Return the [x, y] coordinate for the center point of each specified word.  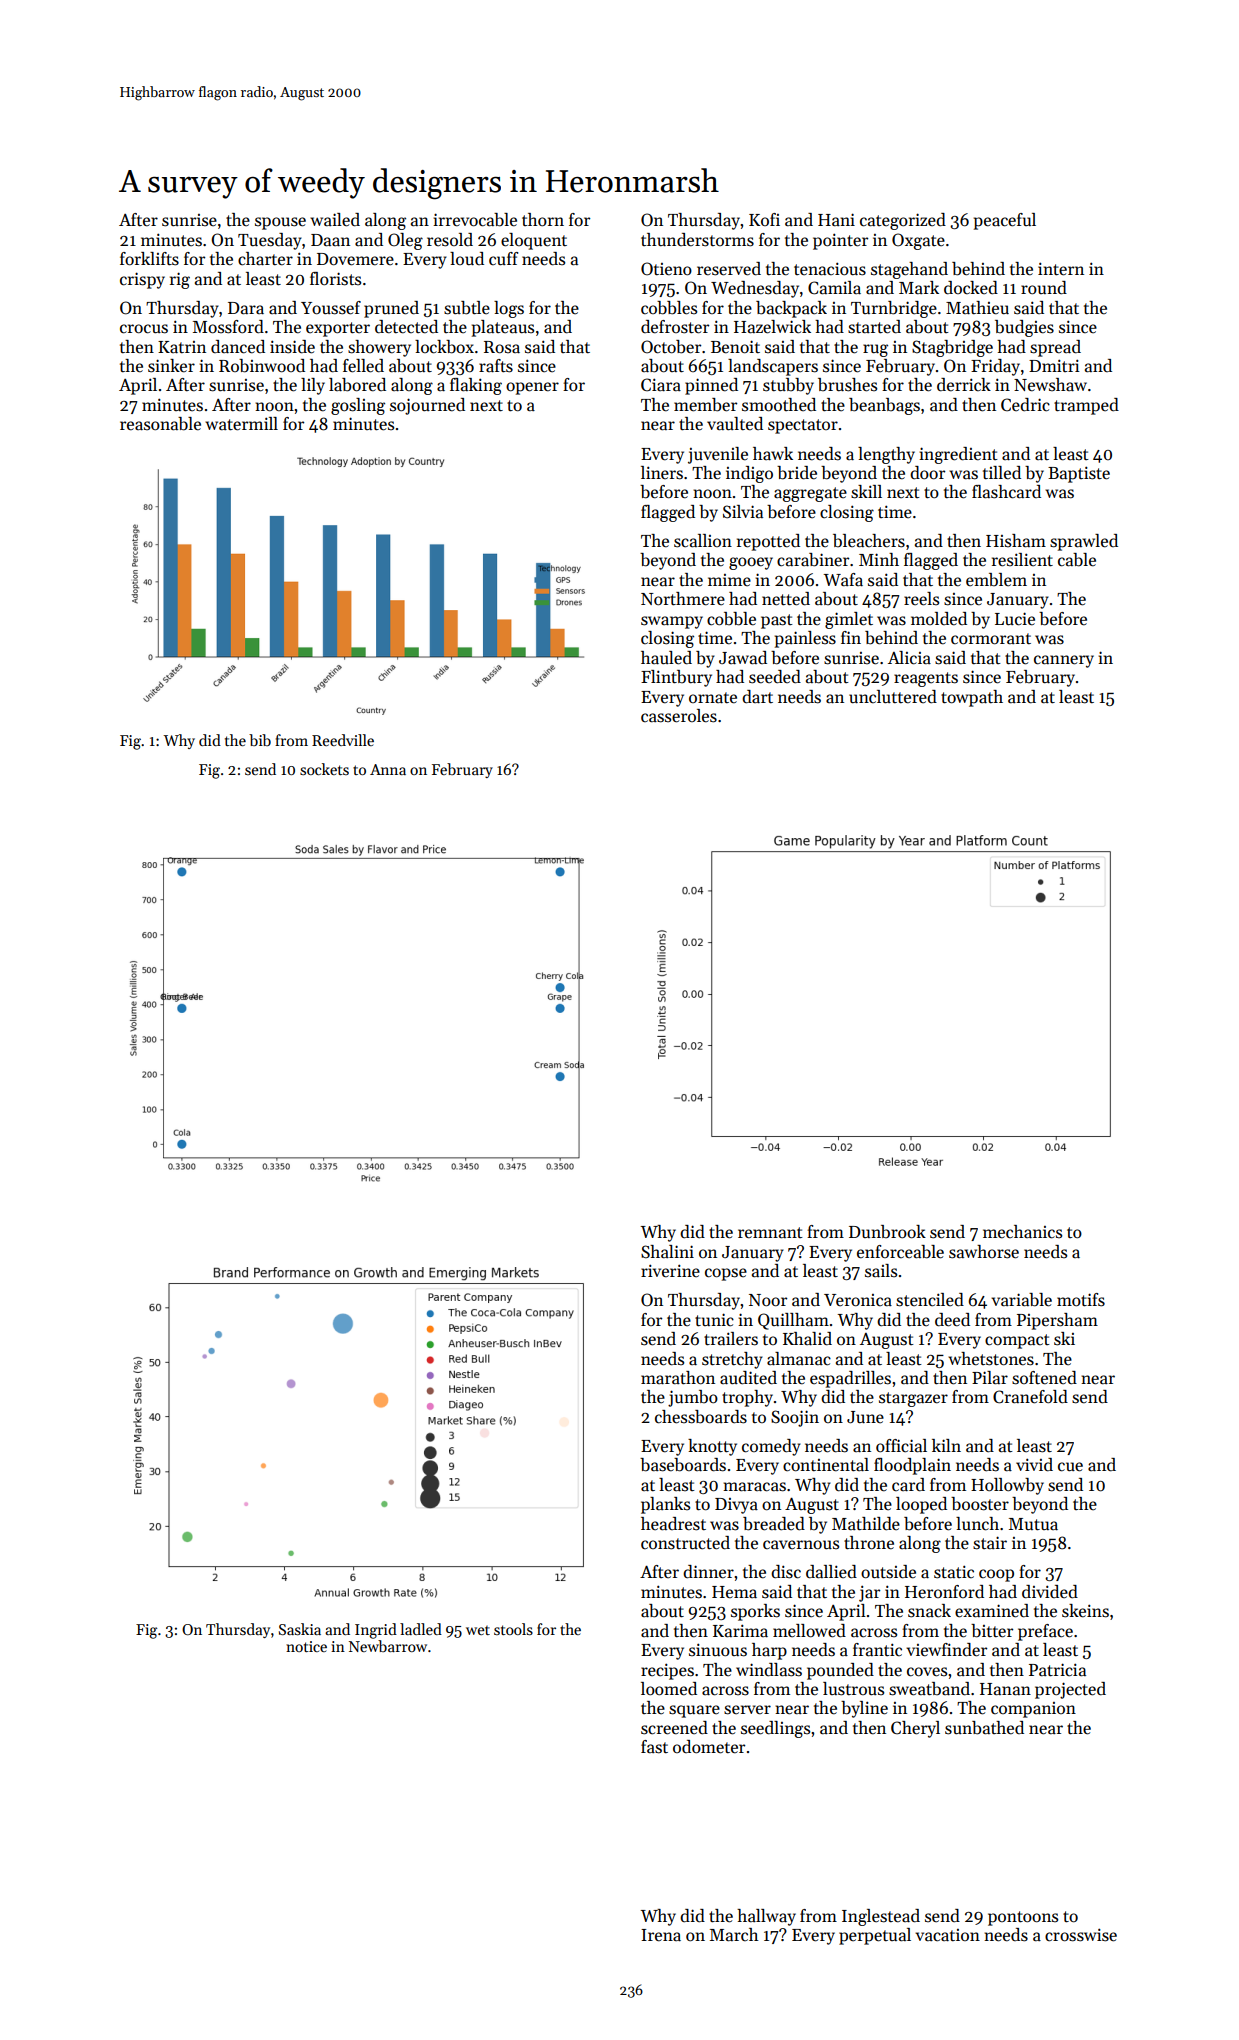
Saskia [300, 1629]
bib [260, 740]
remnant [770, 1233]
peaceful [1005, 221]
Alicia [909, 658]
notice [306, 1646]
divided [1050, 1592]
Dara [246, 308]
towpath [972, 698]
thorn [543, 219]
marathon [678, 1378]
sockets [324, 769]
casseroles [679, 716]
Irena [661, 1935]
